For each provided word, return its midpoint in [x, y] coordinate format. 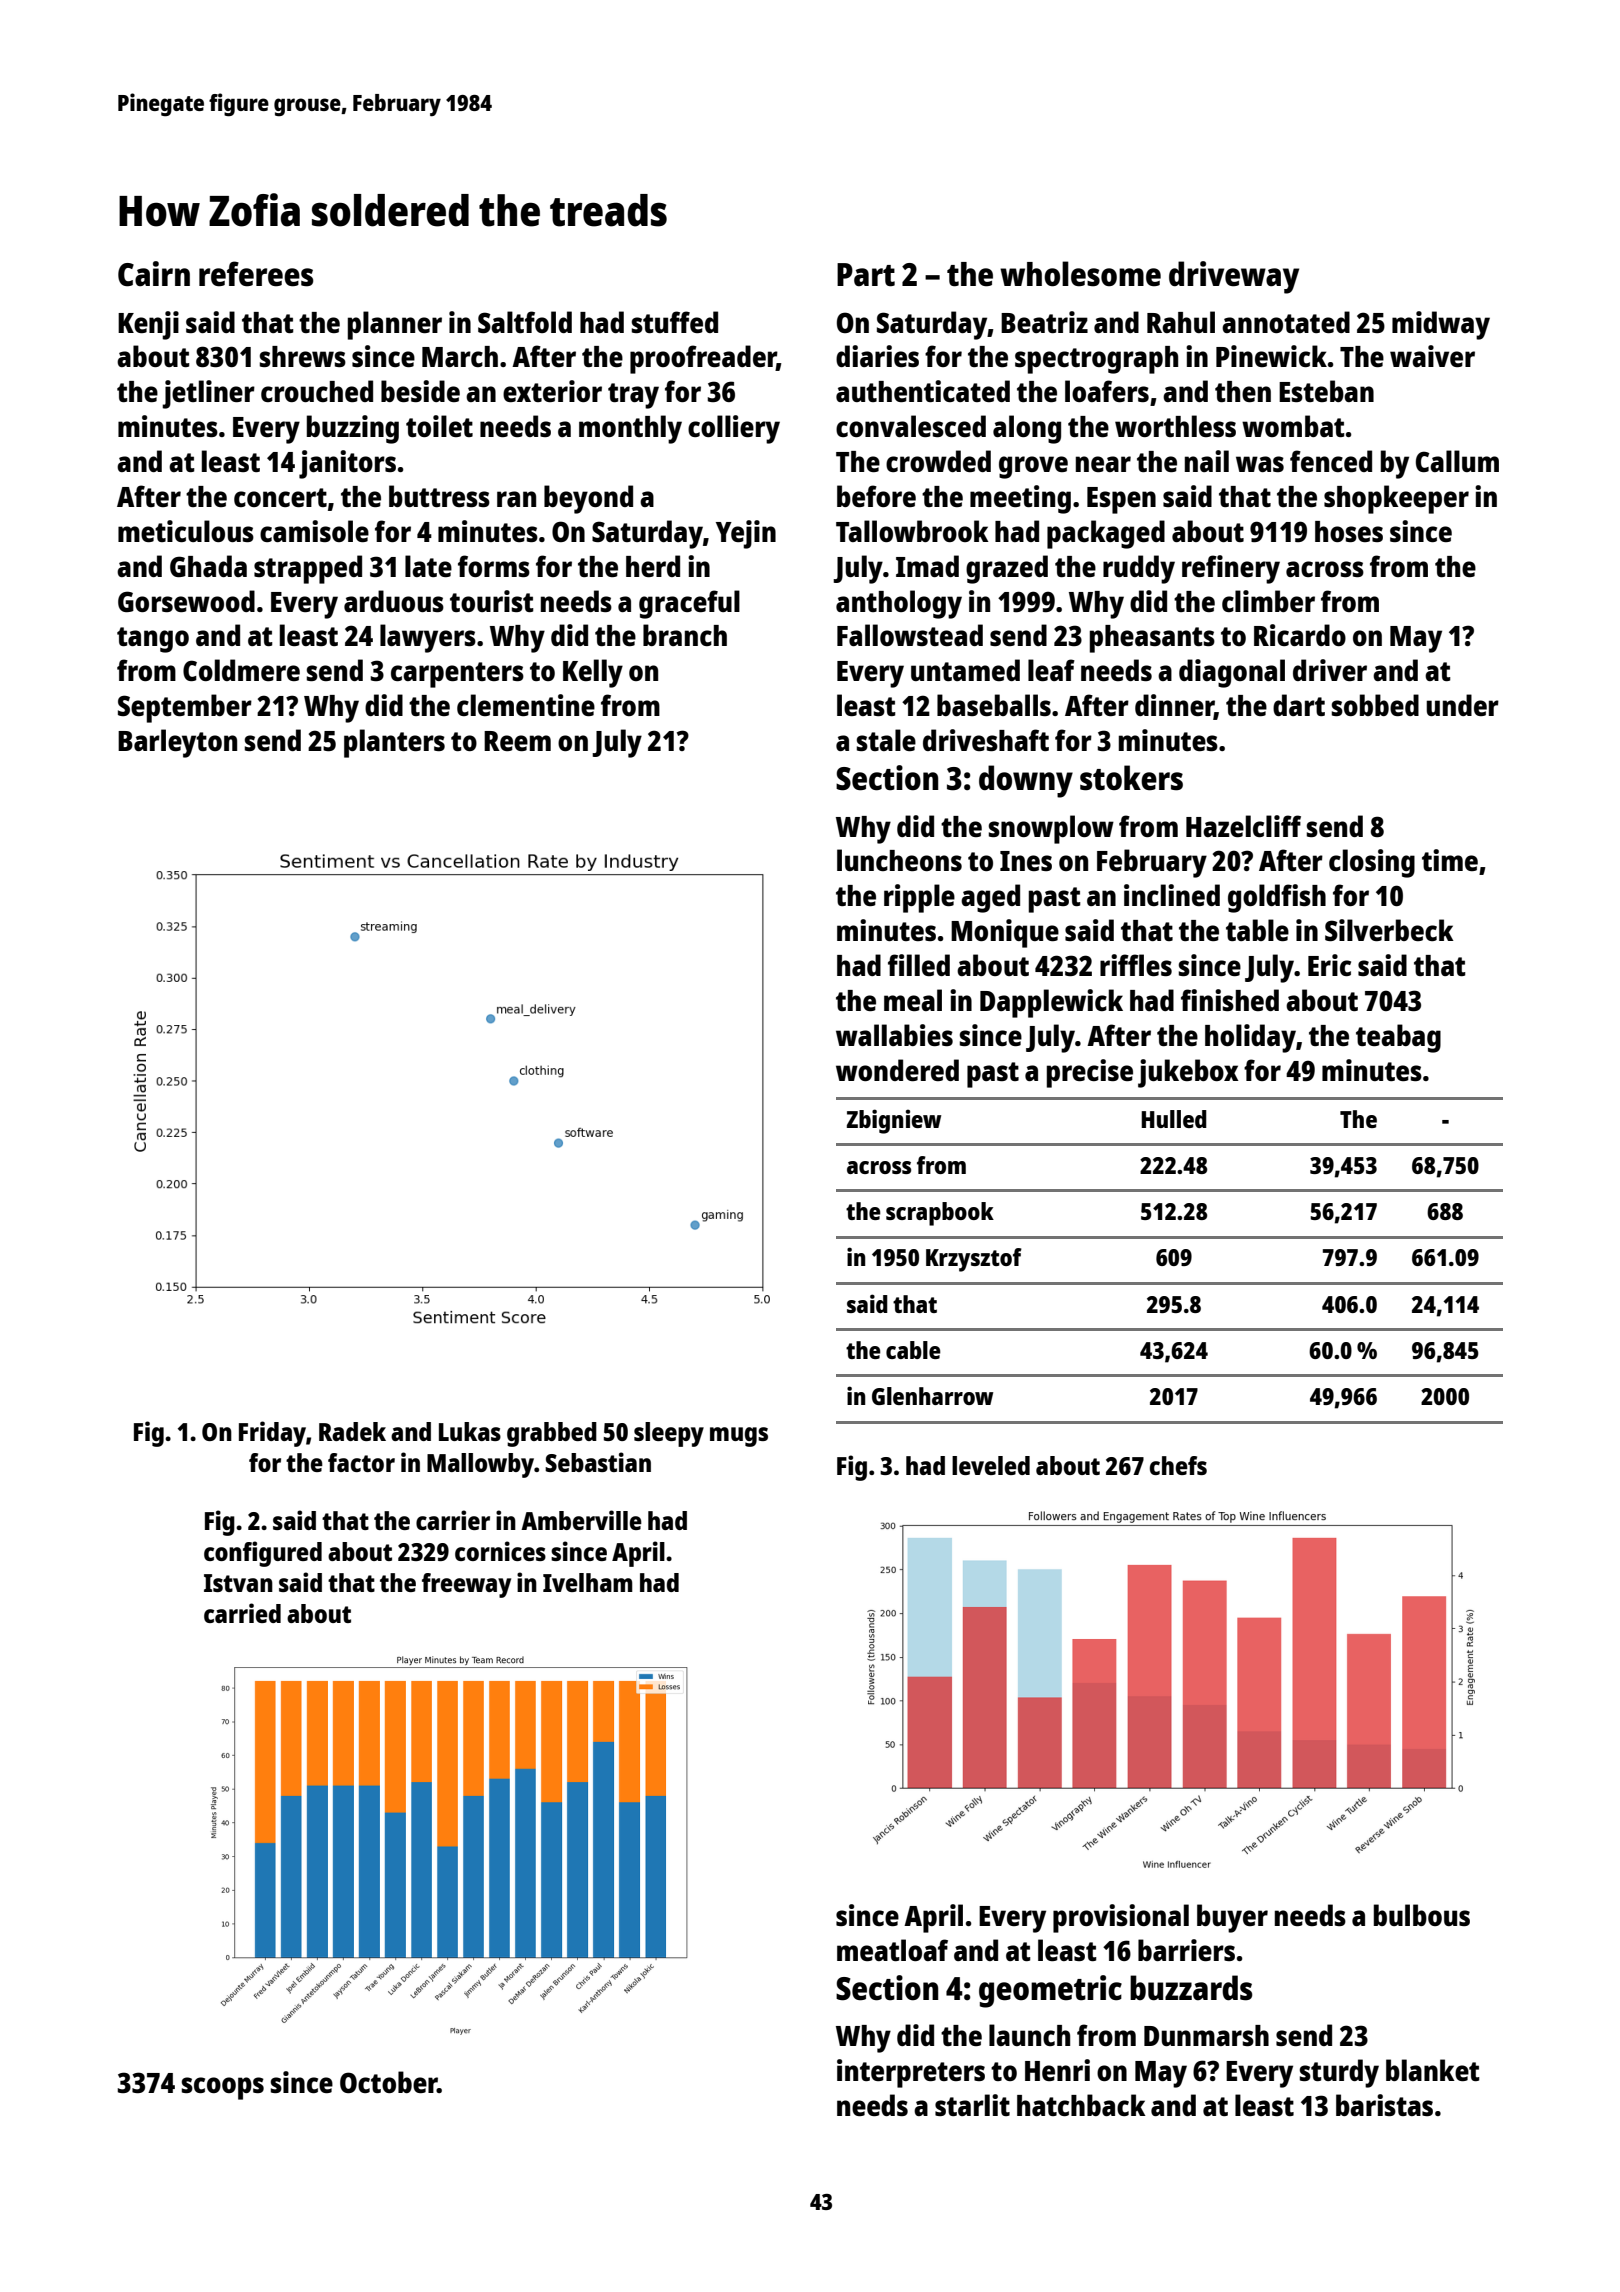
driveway [1234, 277]
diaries [877, 356]
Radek [352, 1431]
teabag [1398, 1038]
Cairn [154, 274]
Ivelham [588, 1582]
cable [913, 1350]
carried [242, 1613]
